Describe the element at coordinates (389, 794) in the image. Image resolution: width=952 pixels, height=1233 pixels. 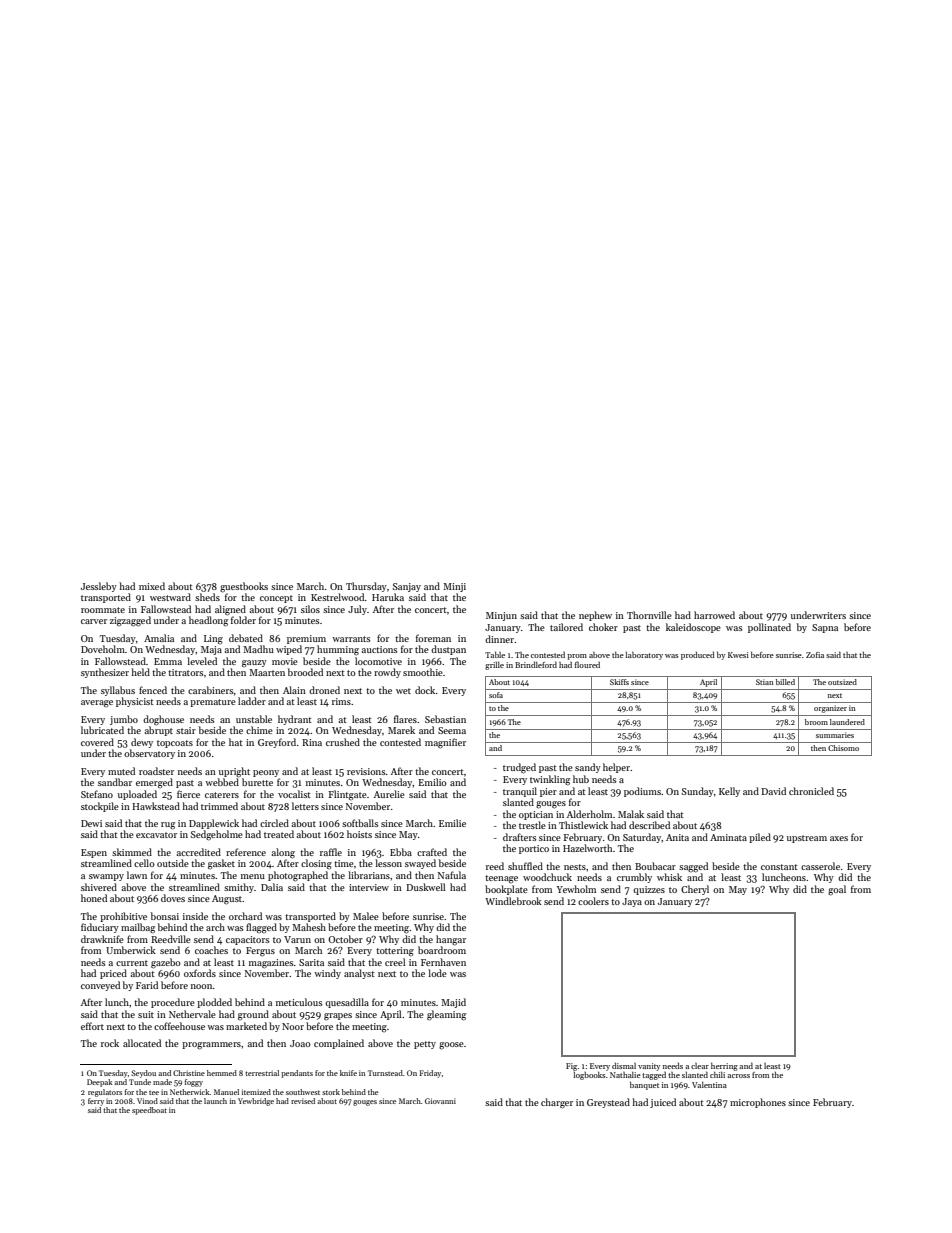
I see `Aurelie` at that location.
